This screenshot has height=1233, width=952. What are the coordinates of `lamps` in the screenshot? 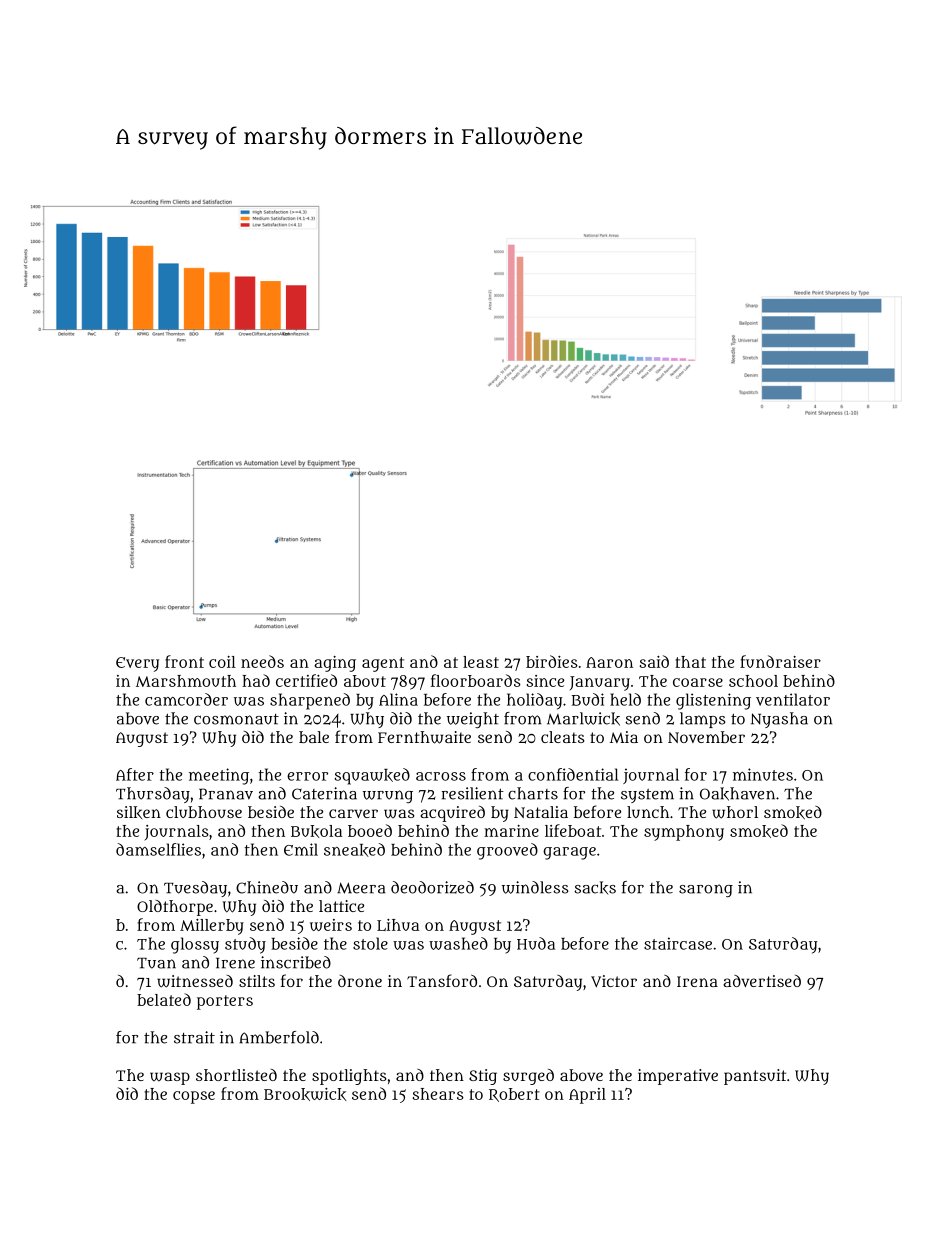 It's located at (703, 720).
